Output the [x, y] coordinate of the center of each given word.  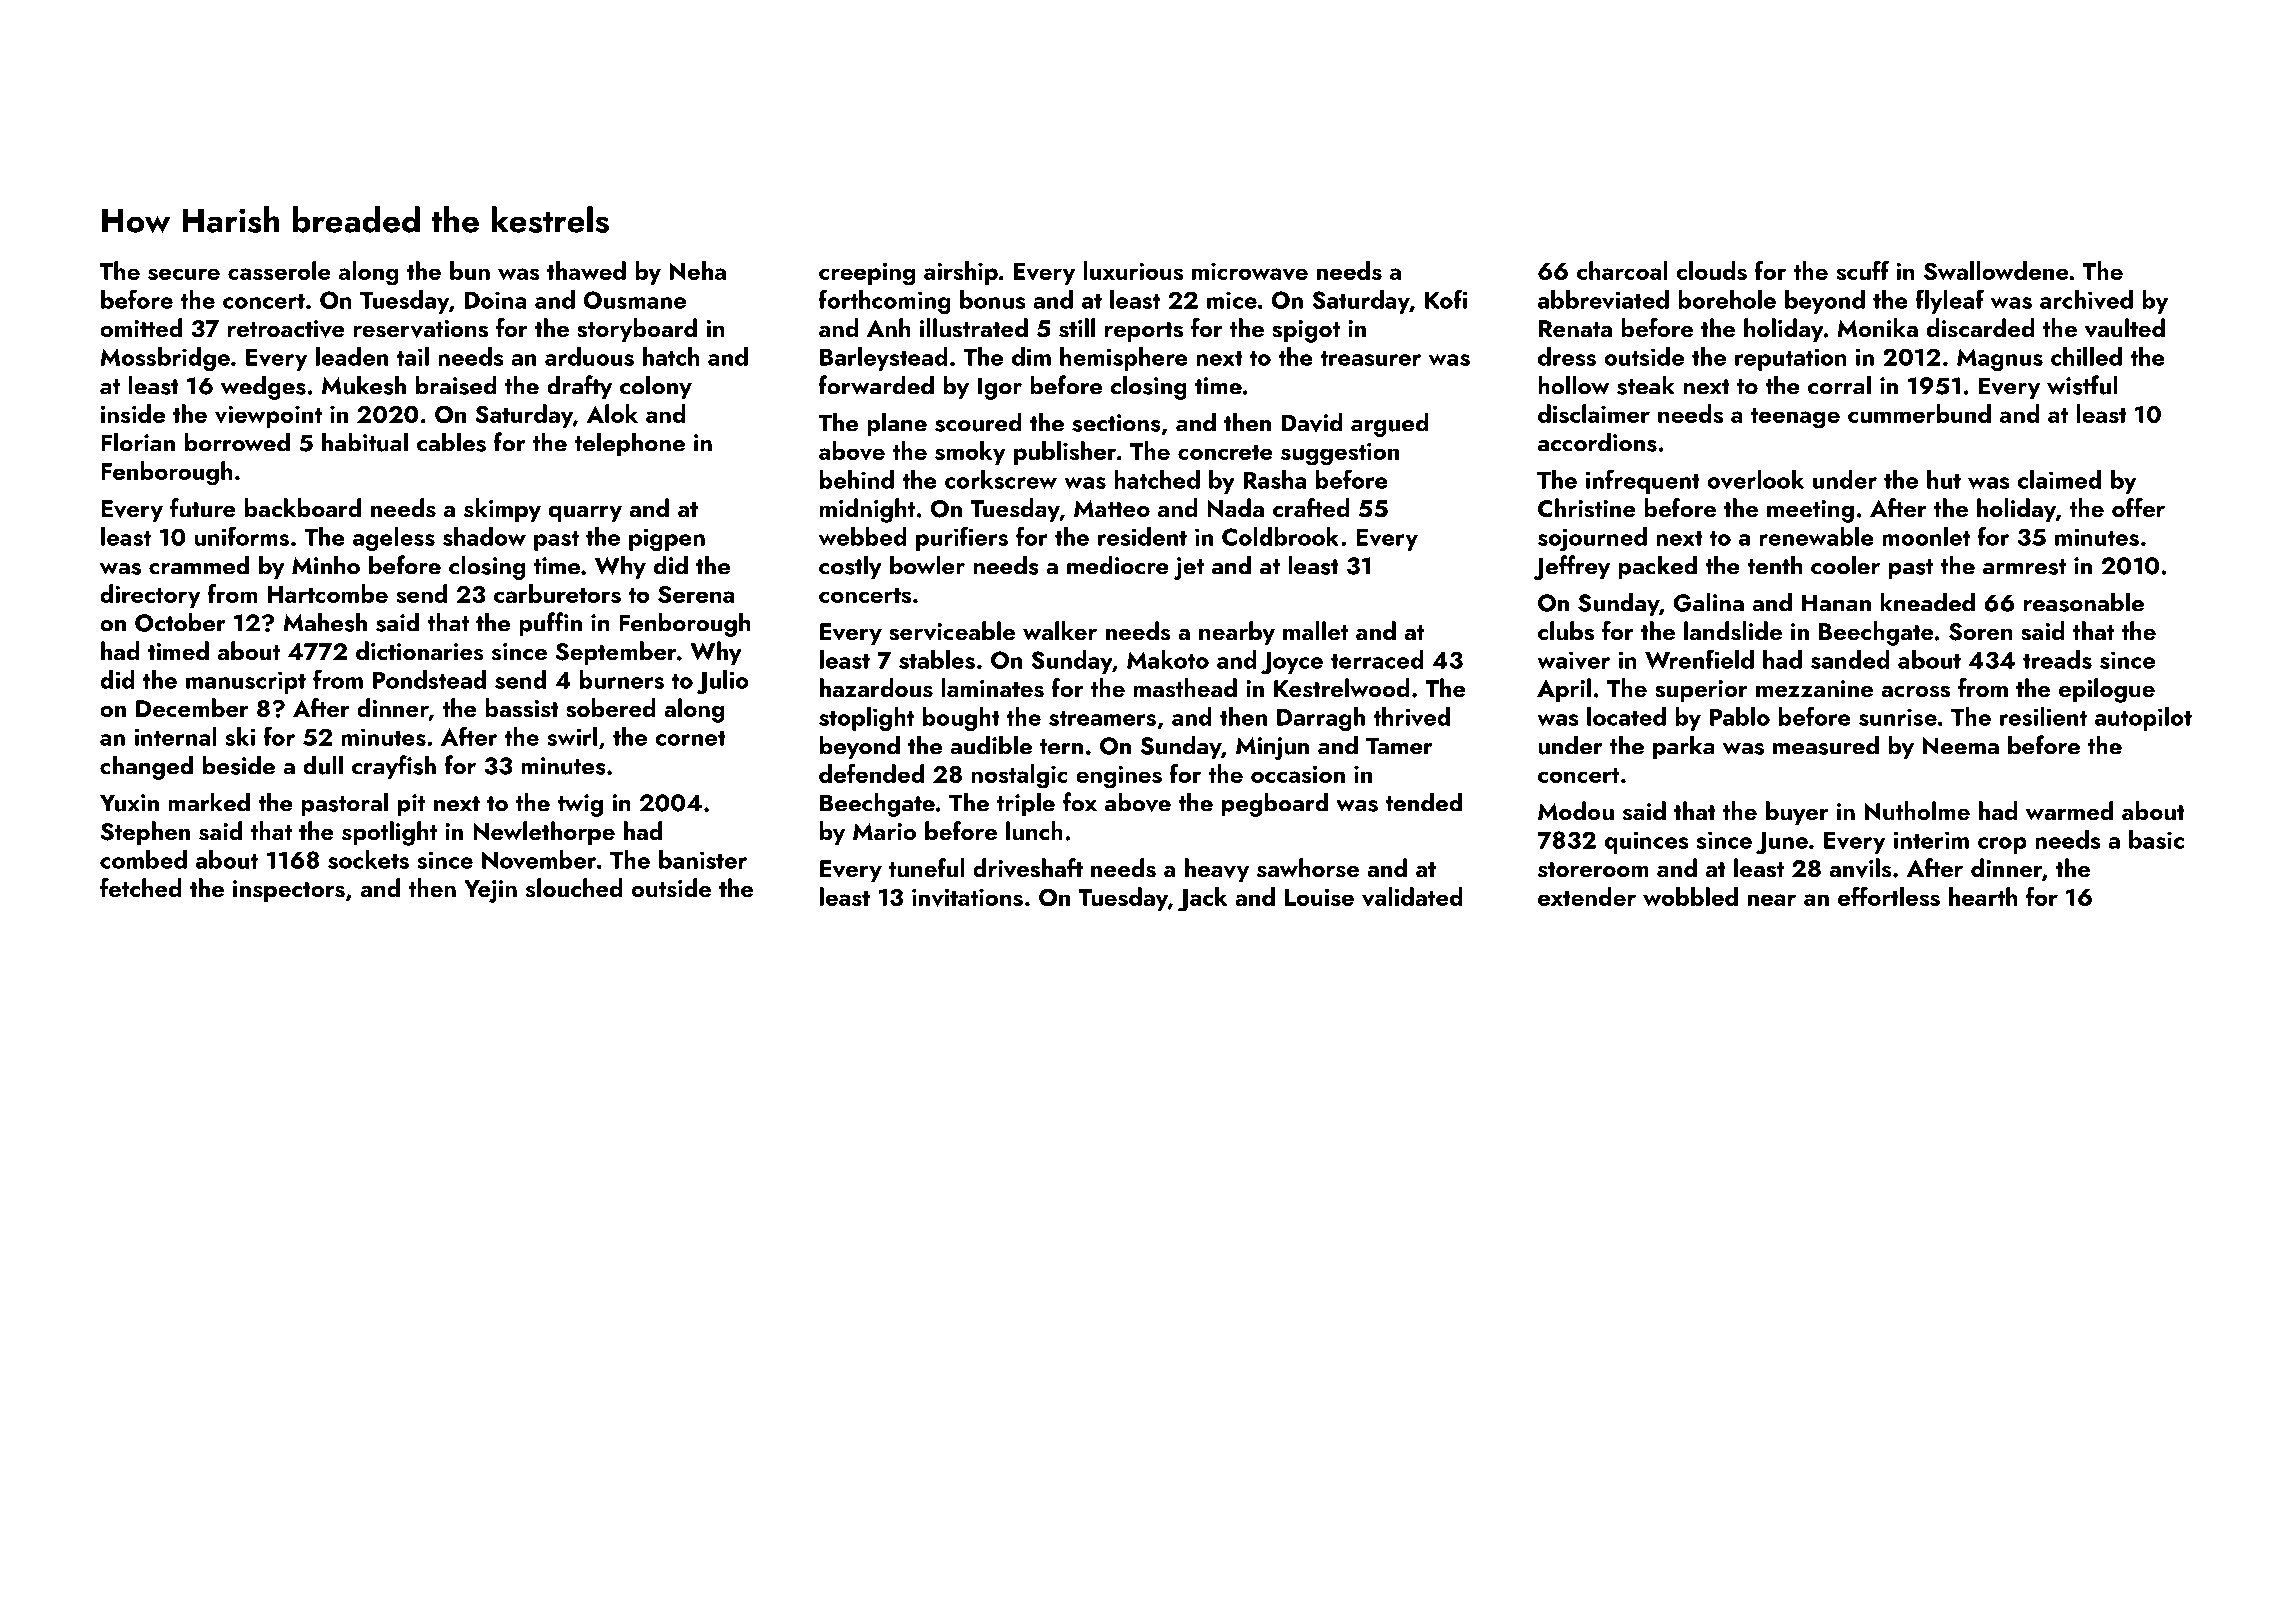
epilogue [2107, 690]
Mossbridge [165, 359]
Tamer [1399, 746]
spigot [1306, 331]
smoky [970, 453]
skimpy [502, 510]
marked [209, 802]
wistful [2082, 385]
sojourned [1592, 539]
